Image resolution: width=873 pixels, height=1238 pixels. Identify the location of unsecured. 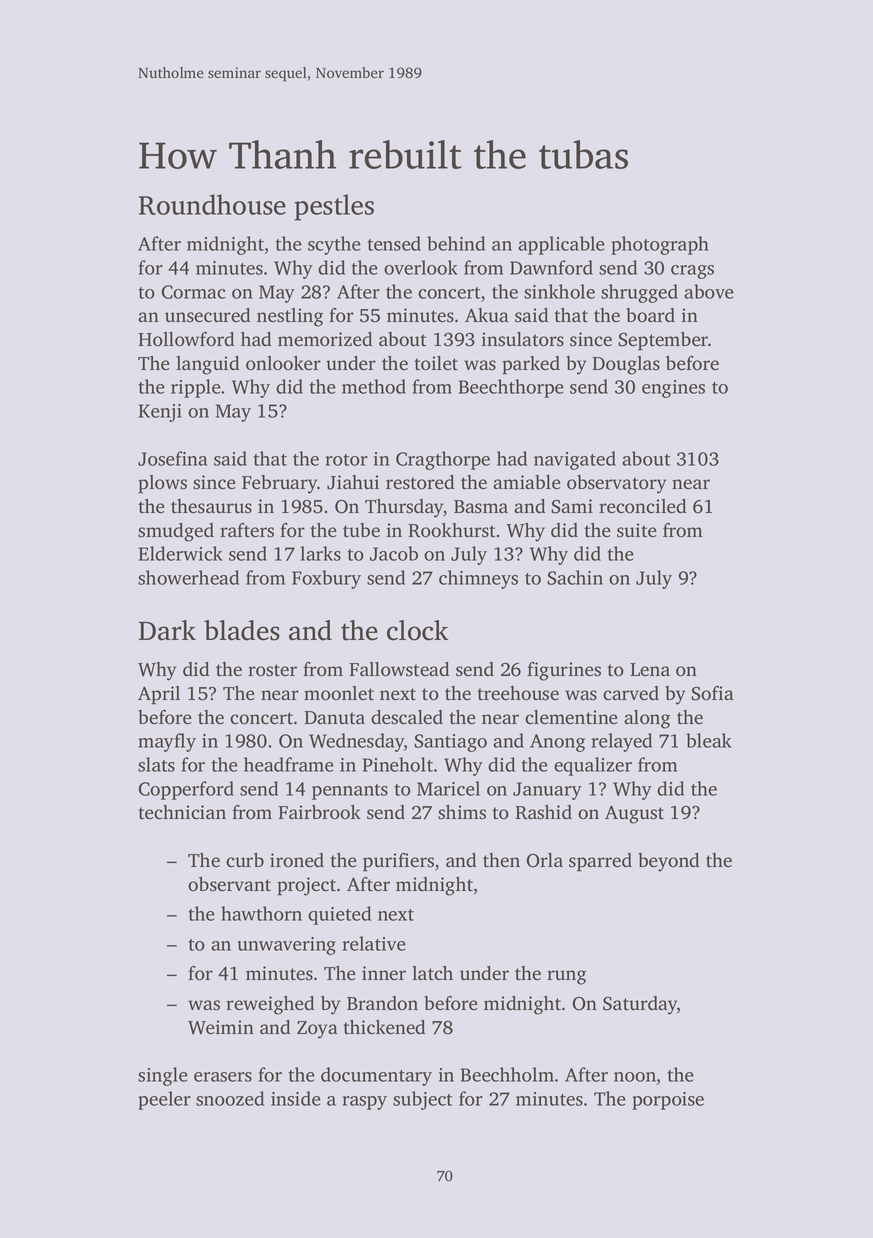
(207, 315).
